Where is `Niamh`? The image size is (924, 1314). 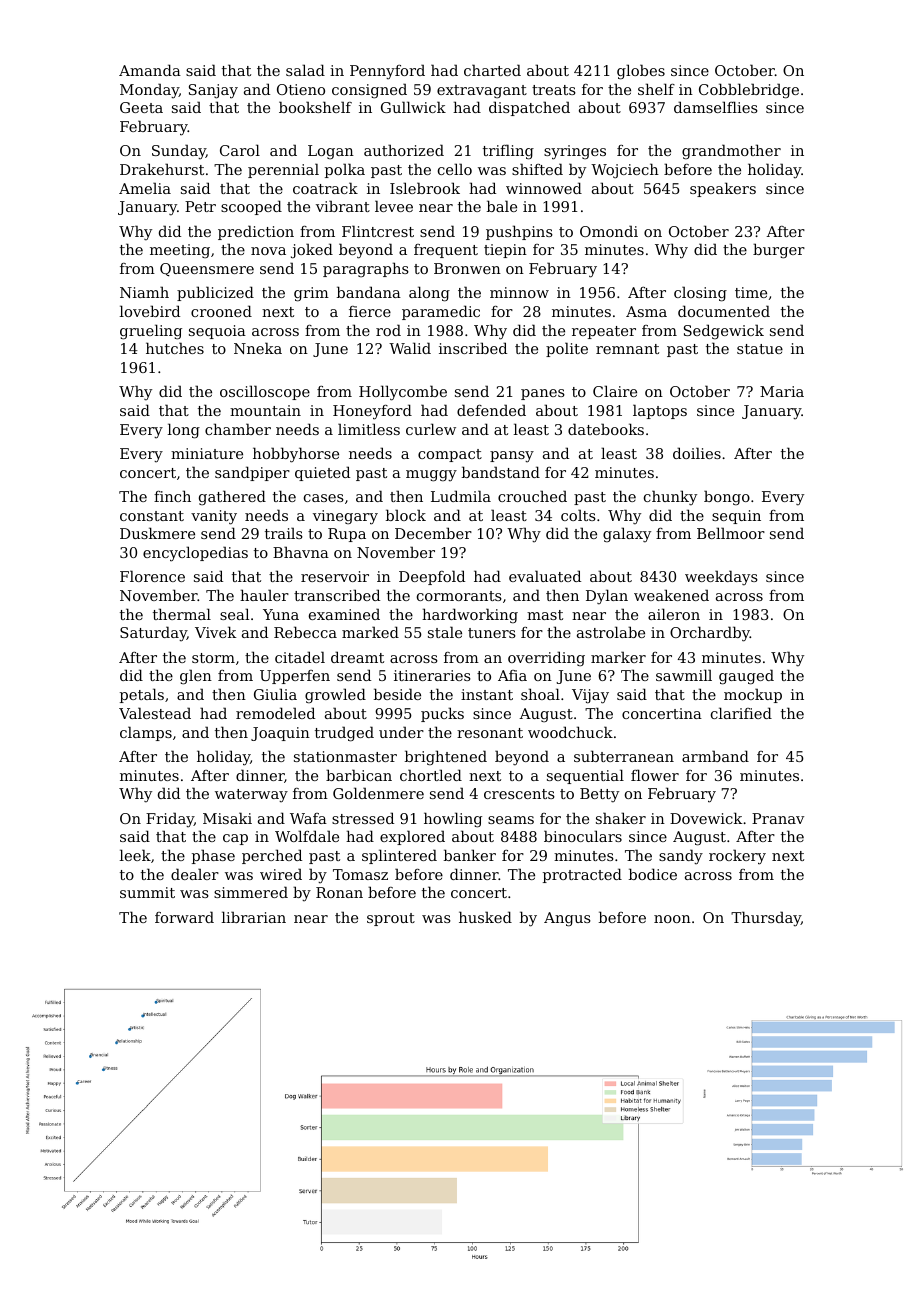
Niamh is located at coordinates (144, 292).
